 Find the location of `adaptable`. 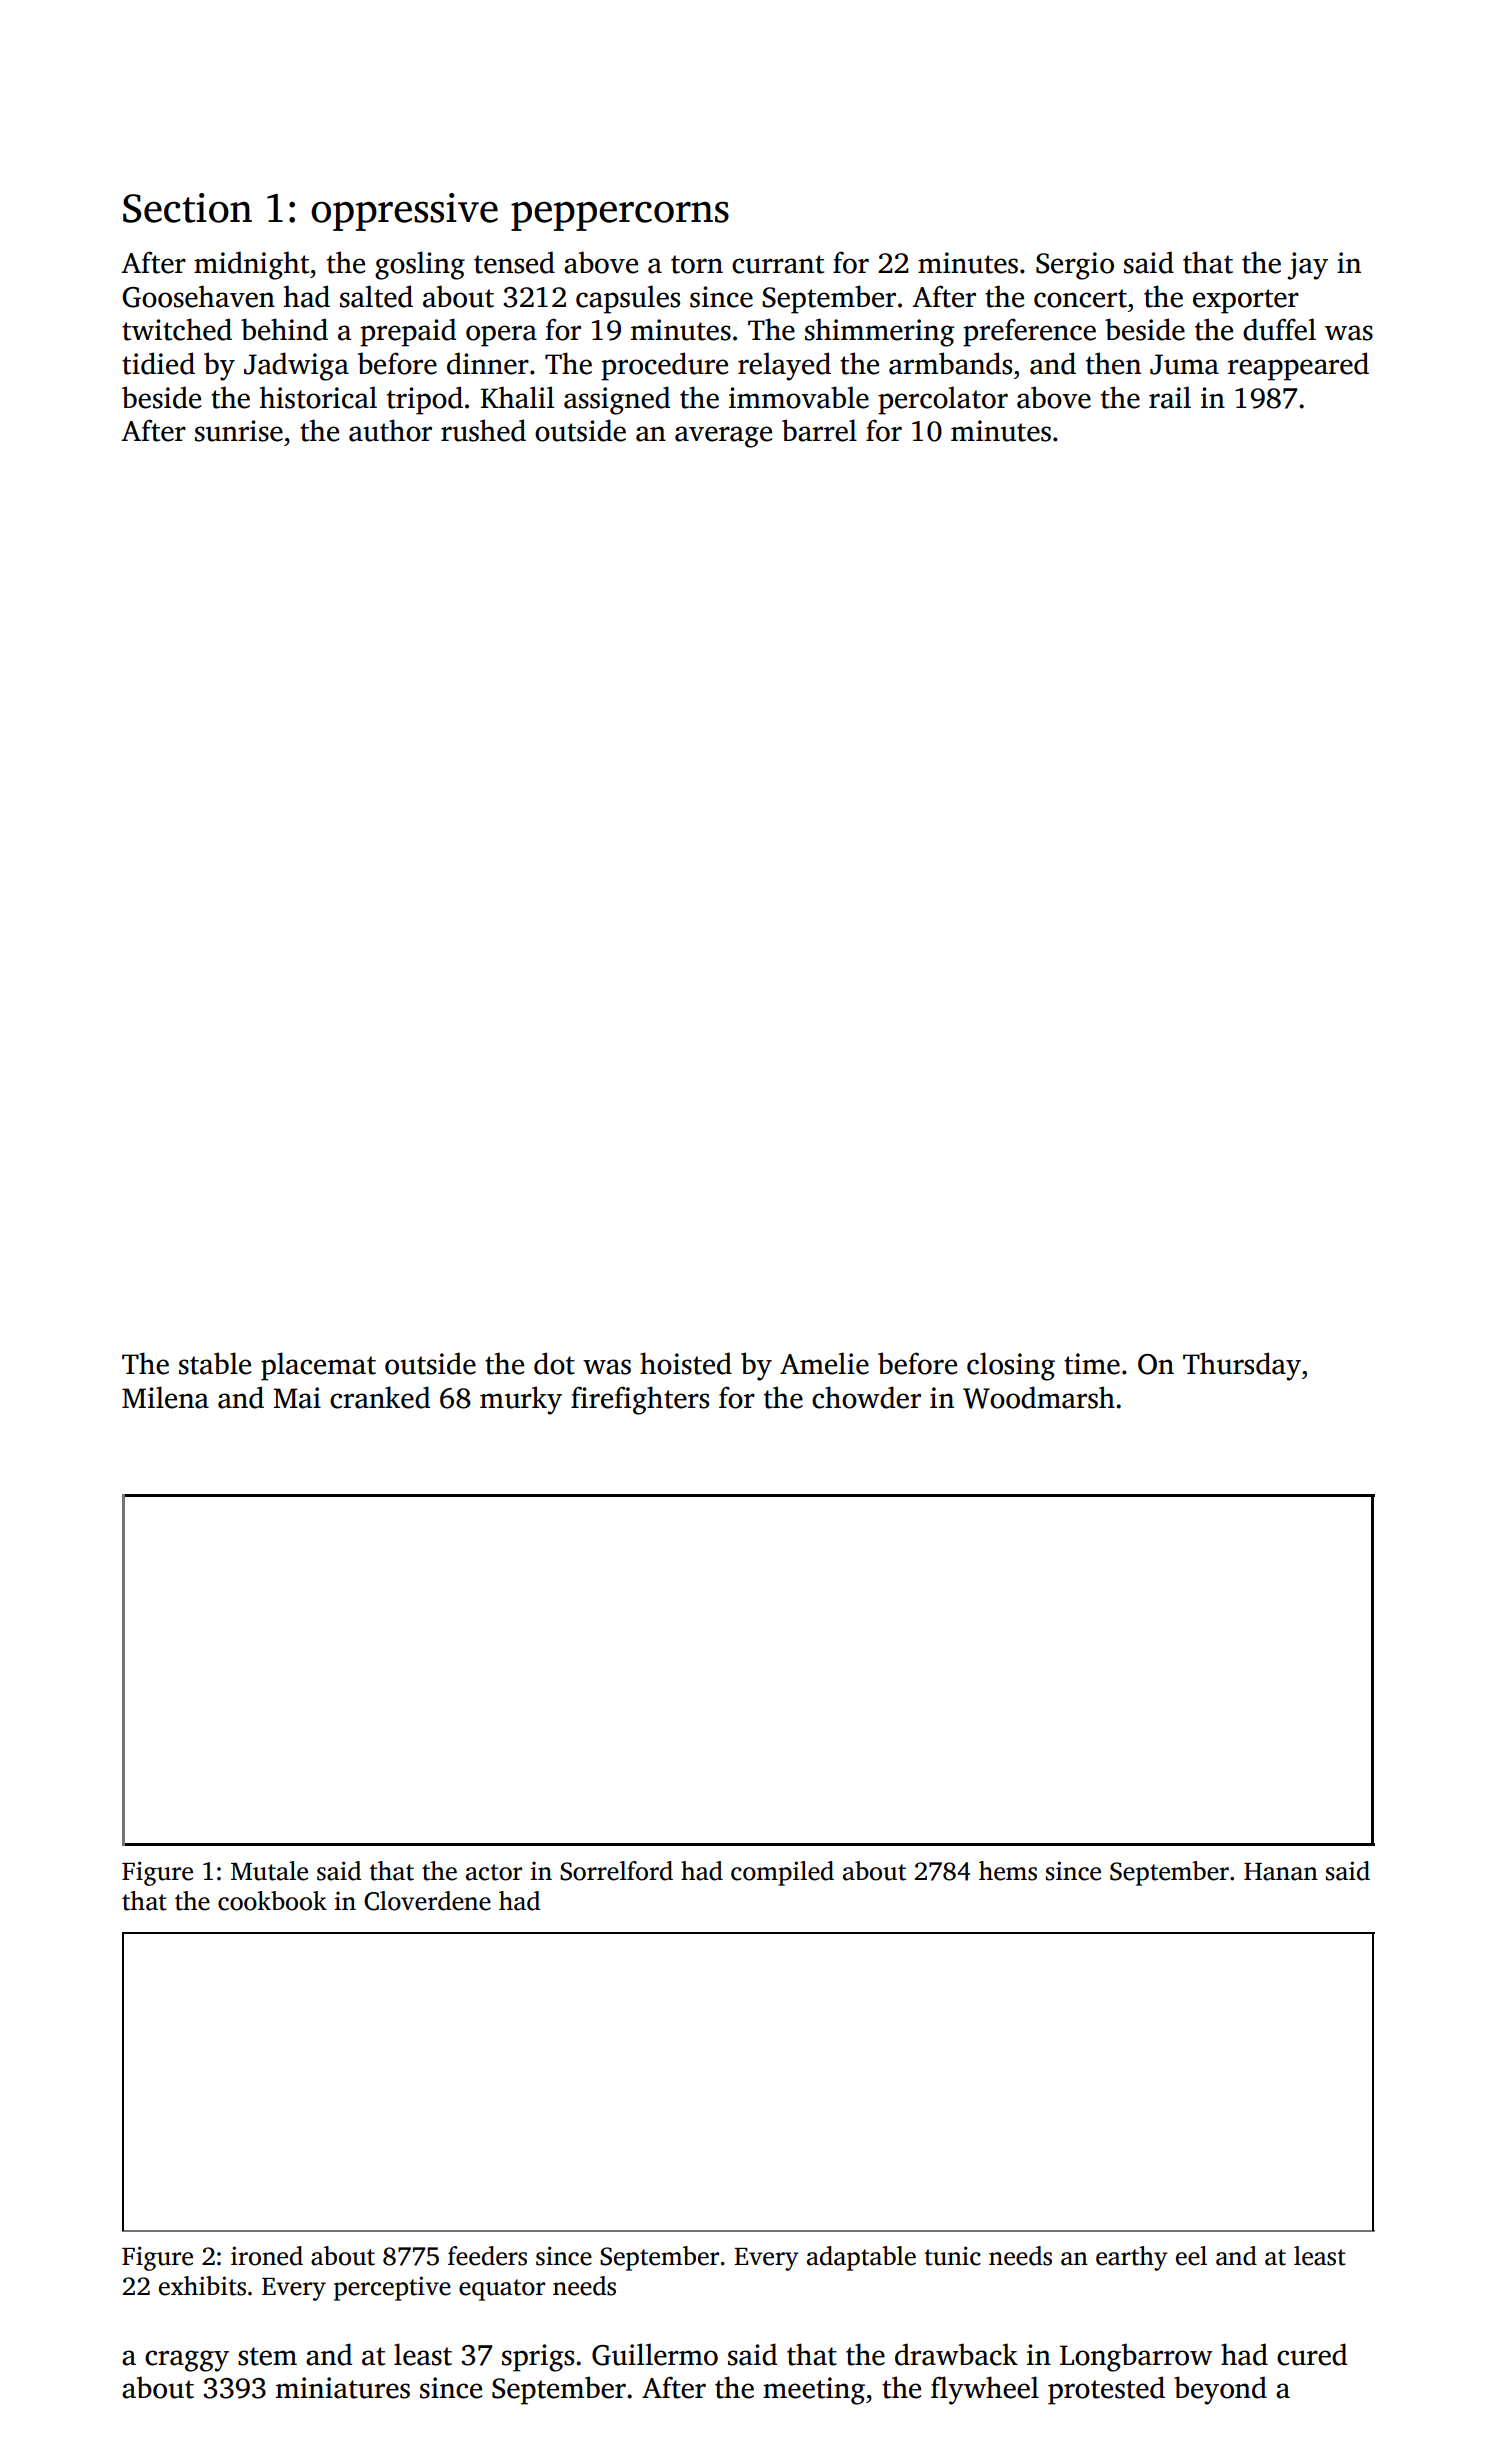

adaptable is located at coordinates (861, 2258).
